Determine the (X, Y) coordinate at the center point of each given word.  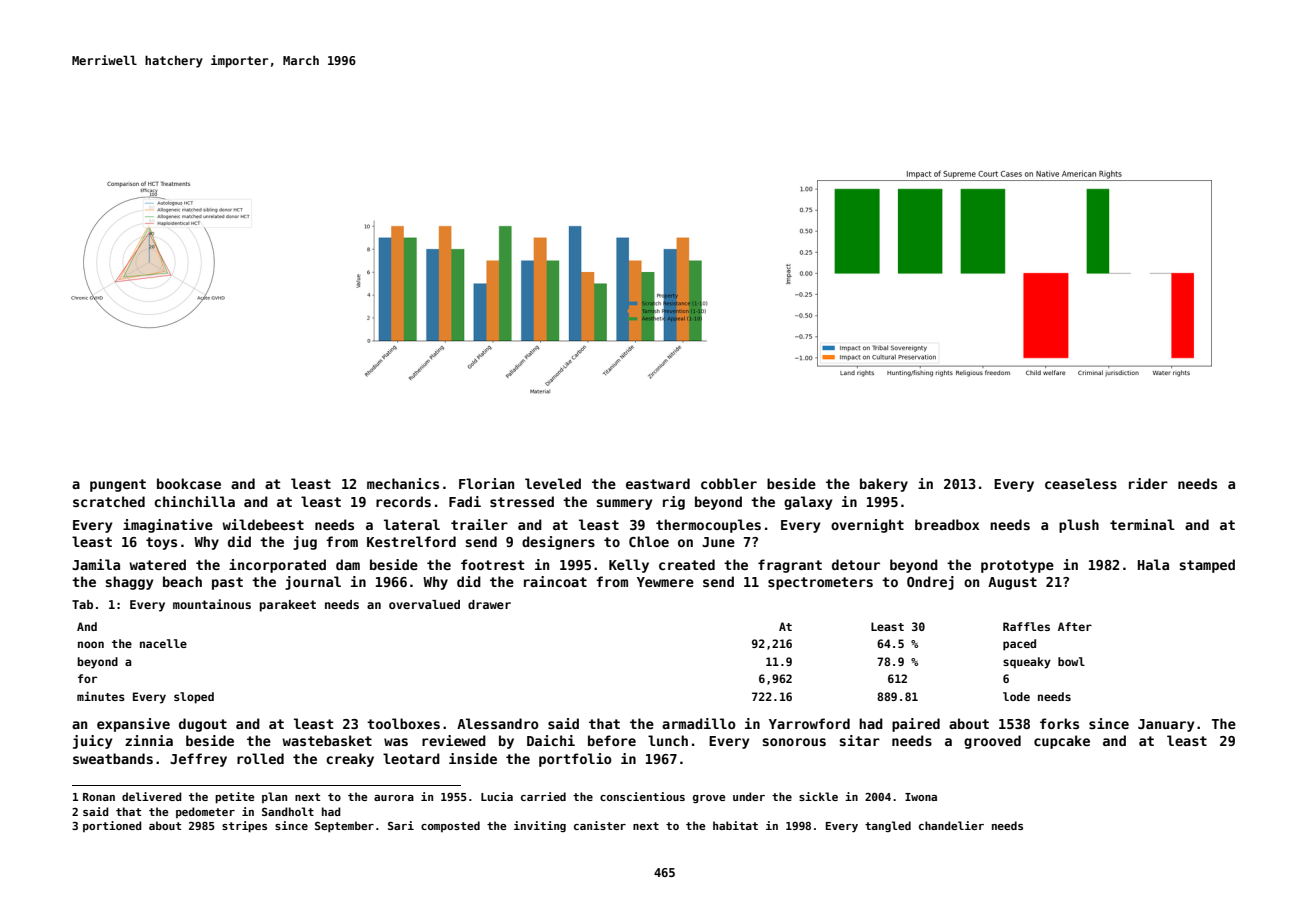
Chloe (649, 541)
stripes (244, 826)
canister (600, 825)
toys (161, 543)
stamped (1207, 566)
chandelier (951, 825)
